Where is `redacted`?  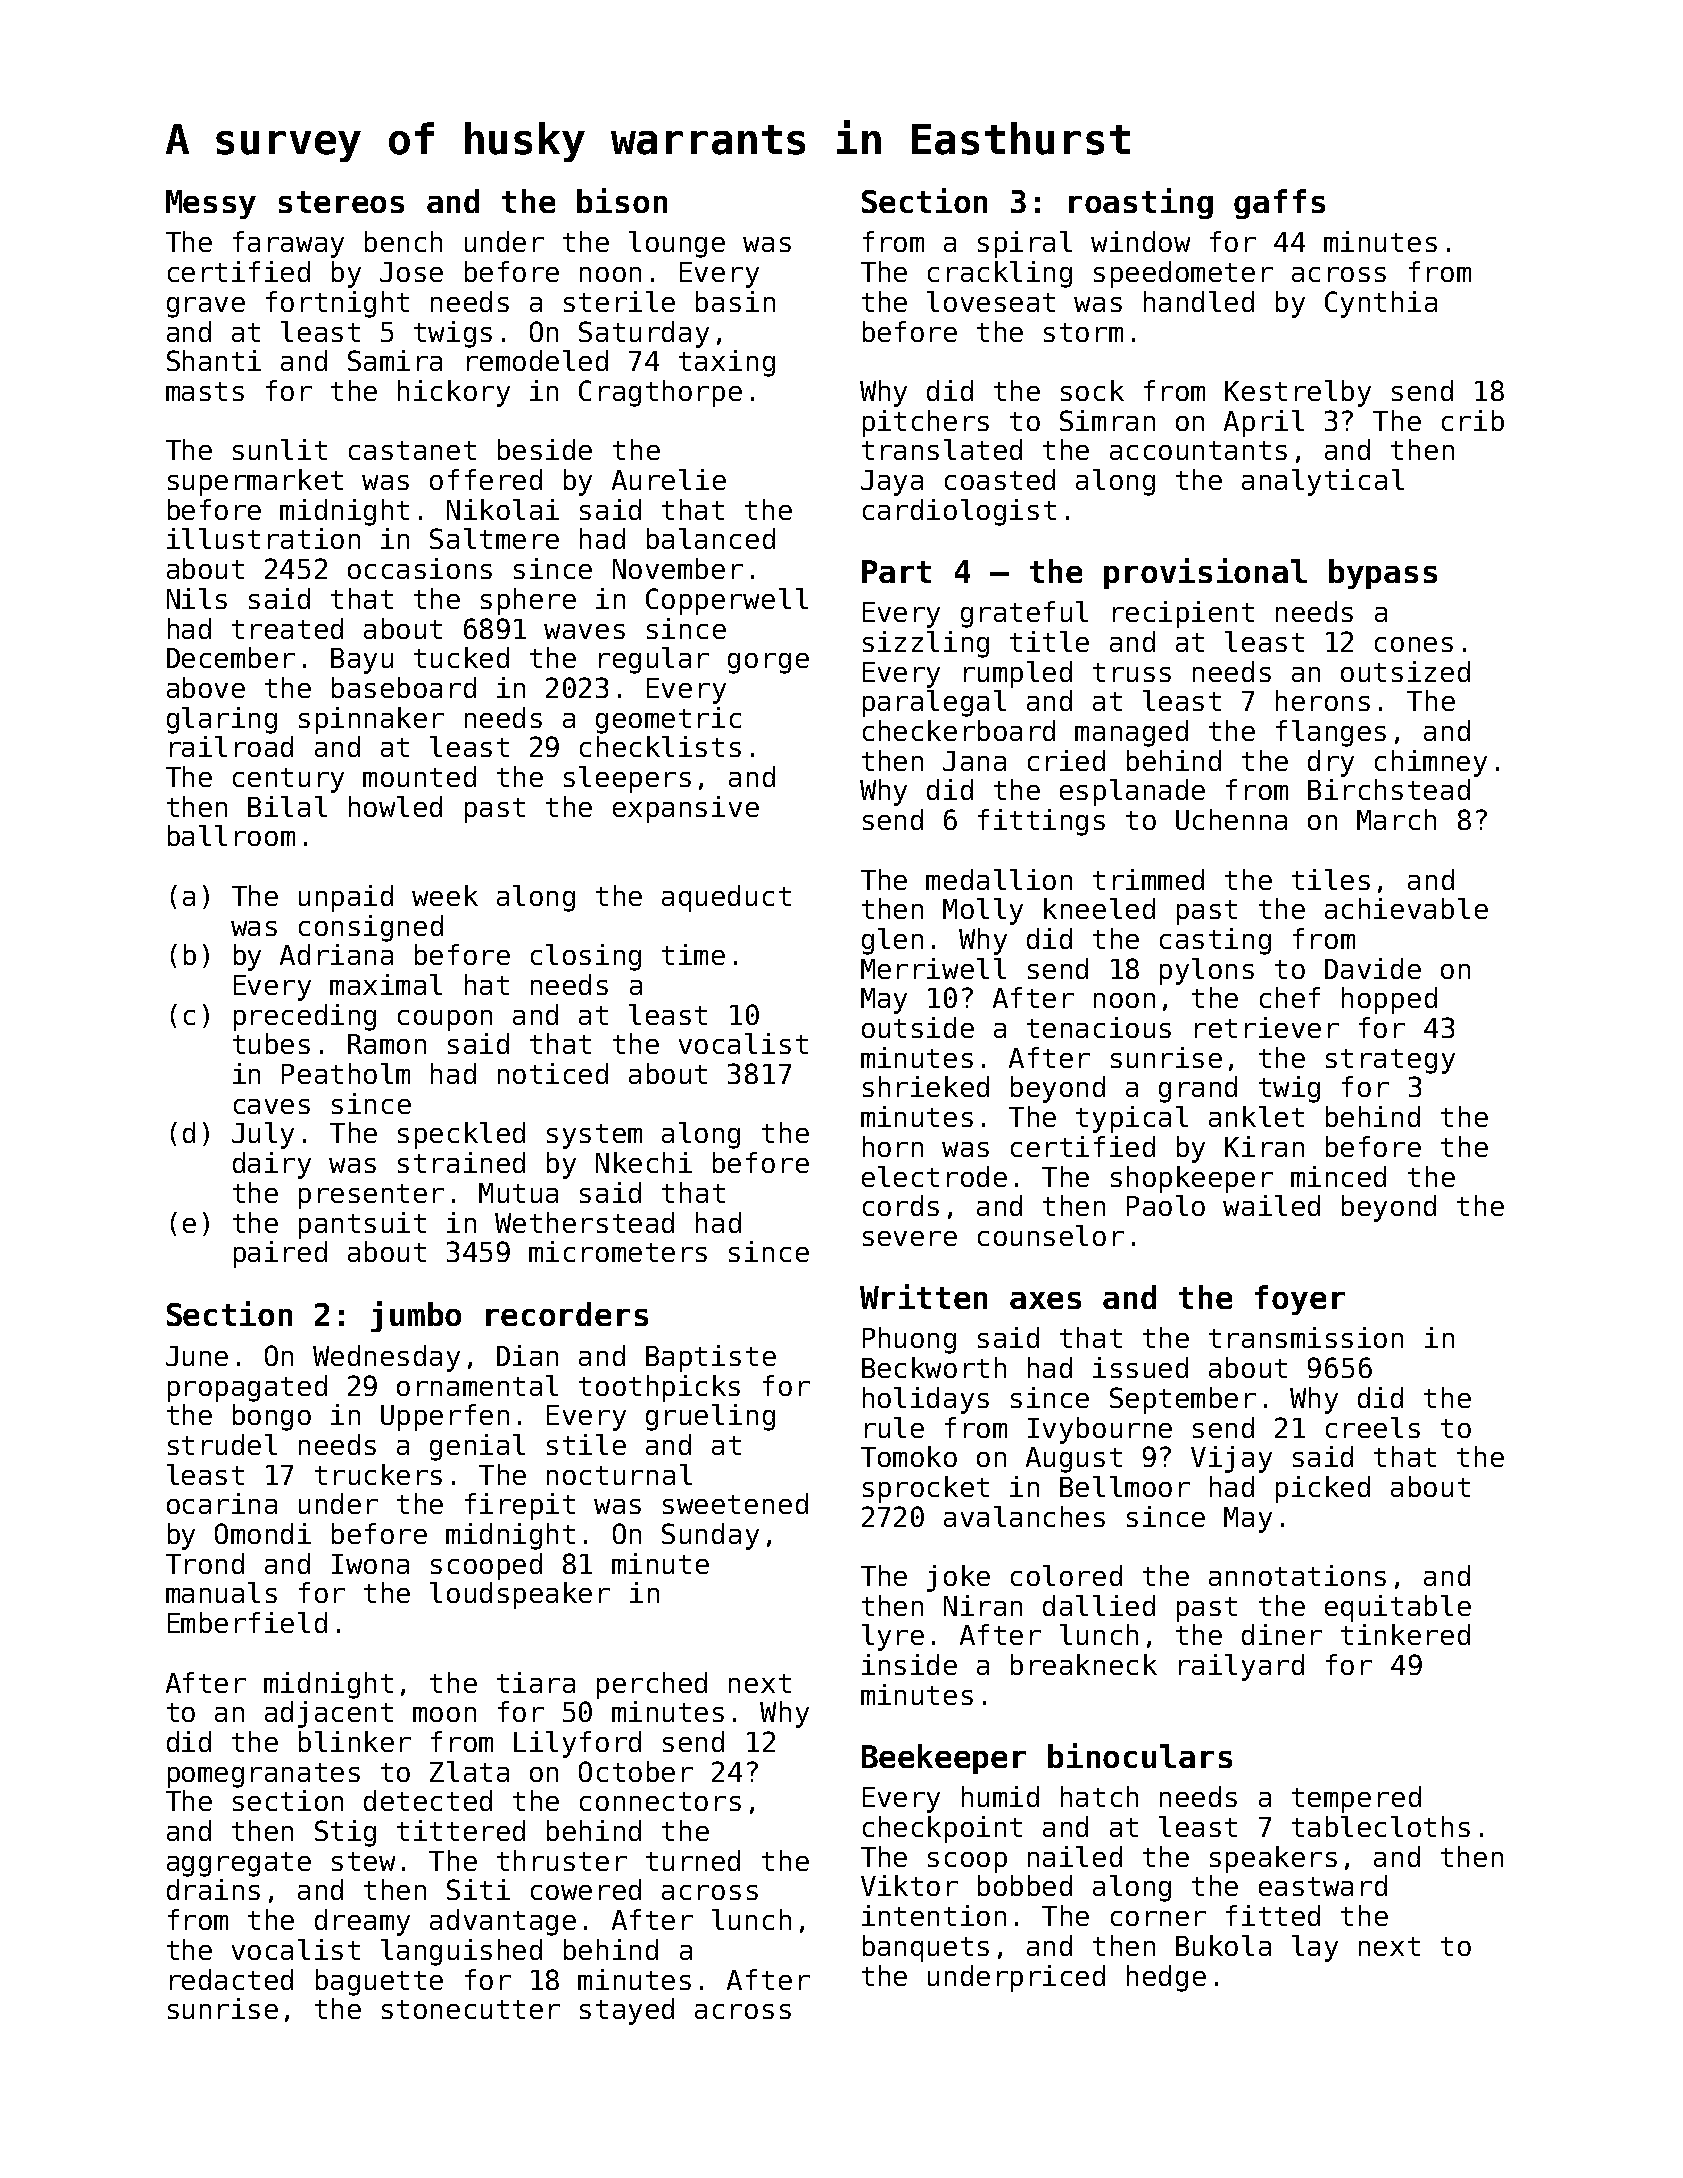 redacted is located at coordinates (231, 1979).
